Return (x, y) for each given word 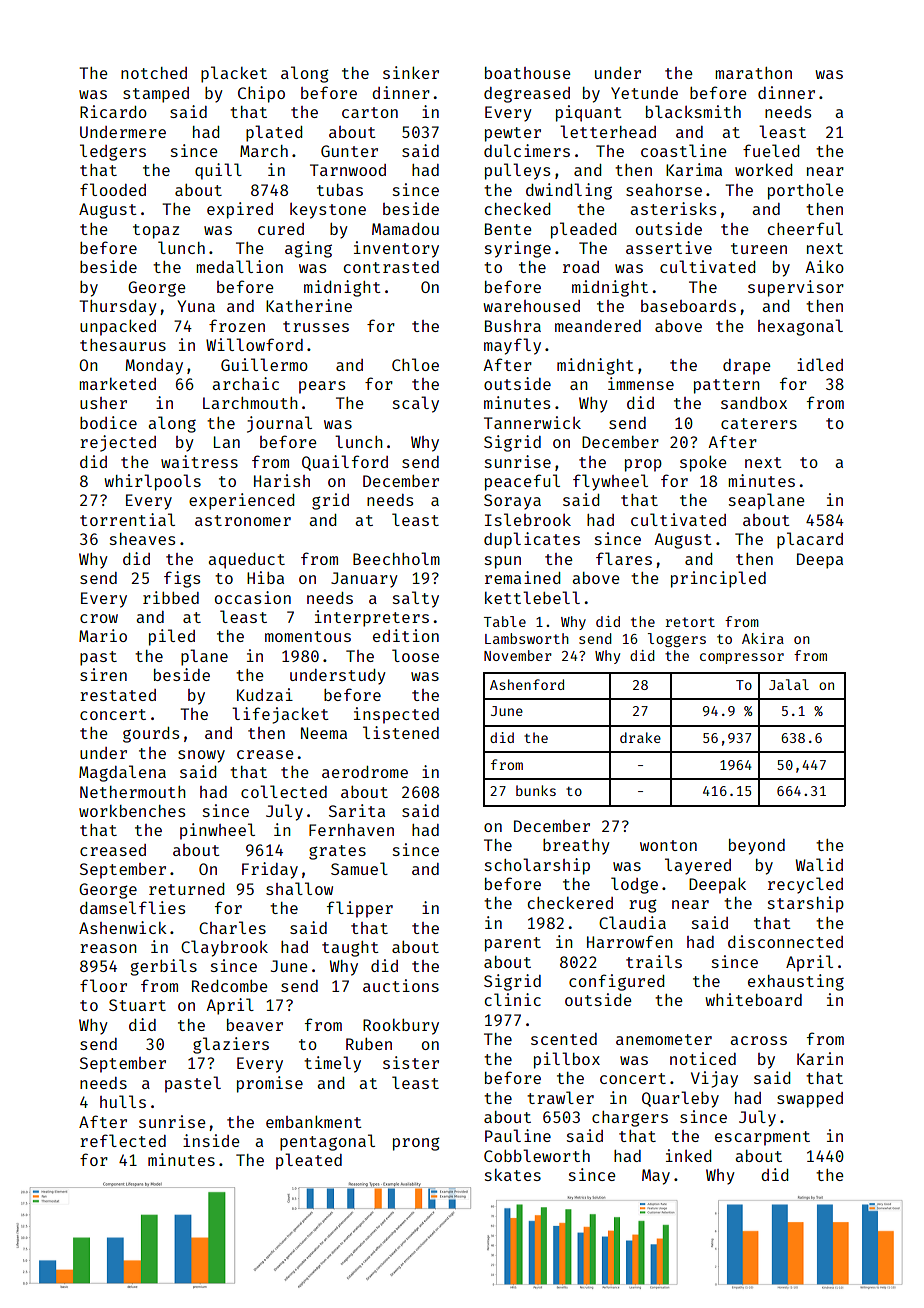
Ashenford (527, 684)
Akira (763, 638)
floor (103, 985)
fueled (771, 150)
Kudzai (265, 694)
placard (810, 540)
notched (154, 73)
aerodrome (365, 772)
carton (370, 112)
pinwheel (217, 831)
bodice (108, 422)
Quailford (345, 463)
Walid (819, 864)
